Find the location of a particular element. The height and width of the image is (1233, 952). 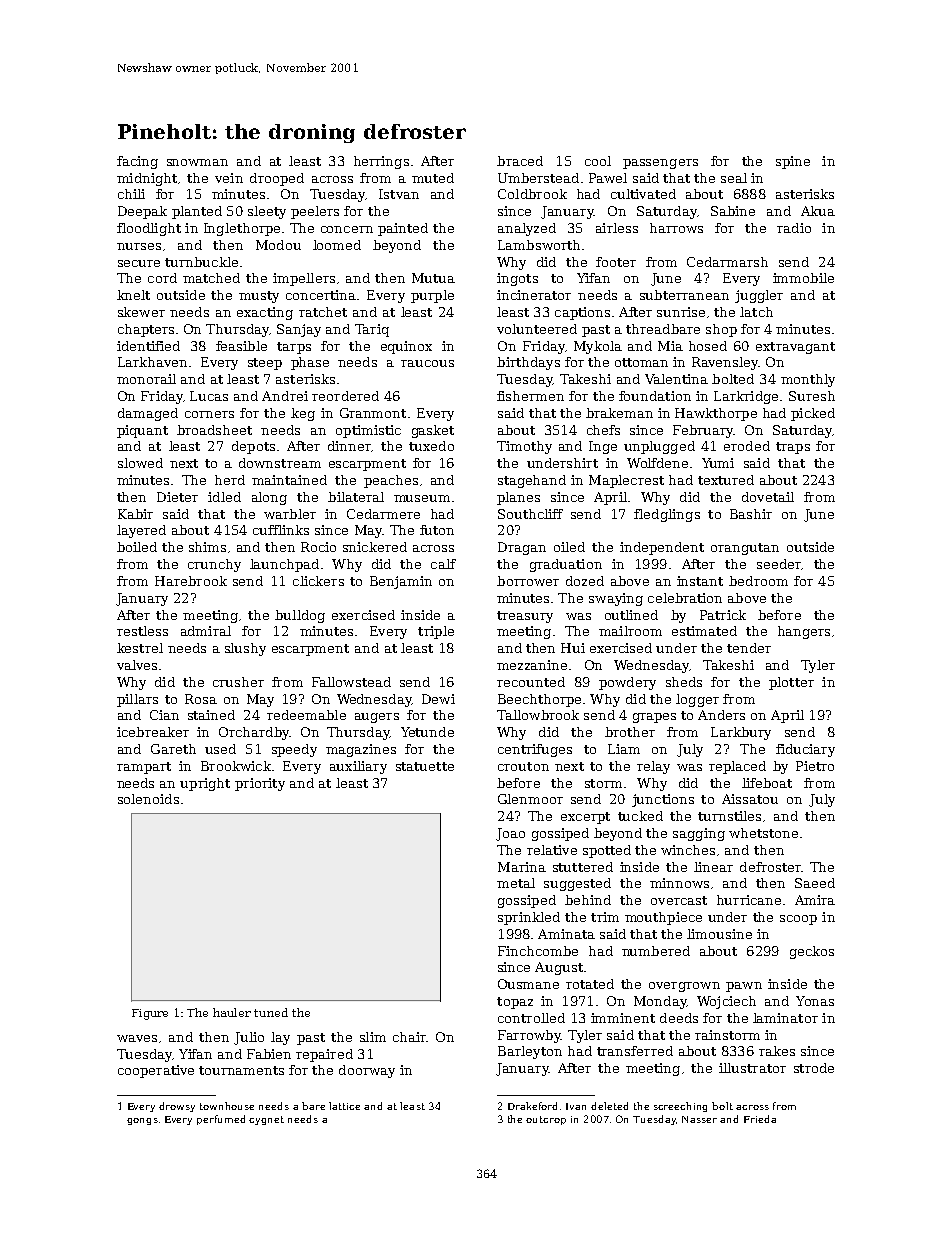

upright is located at coordinates (205, 784).
